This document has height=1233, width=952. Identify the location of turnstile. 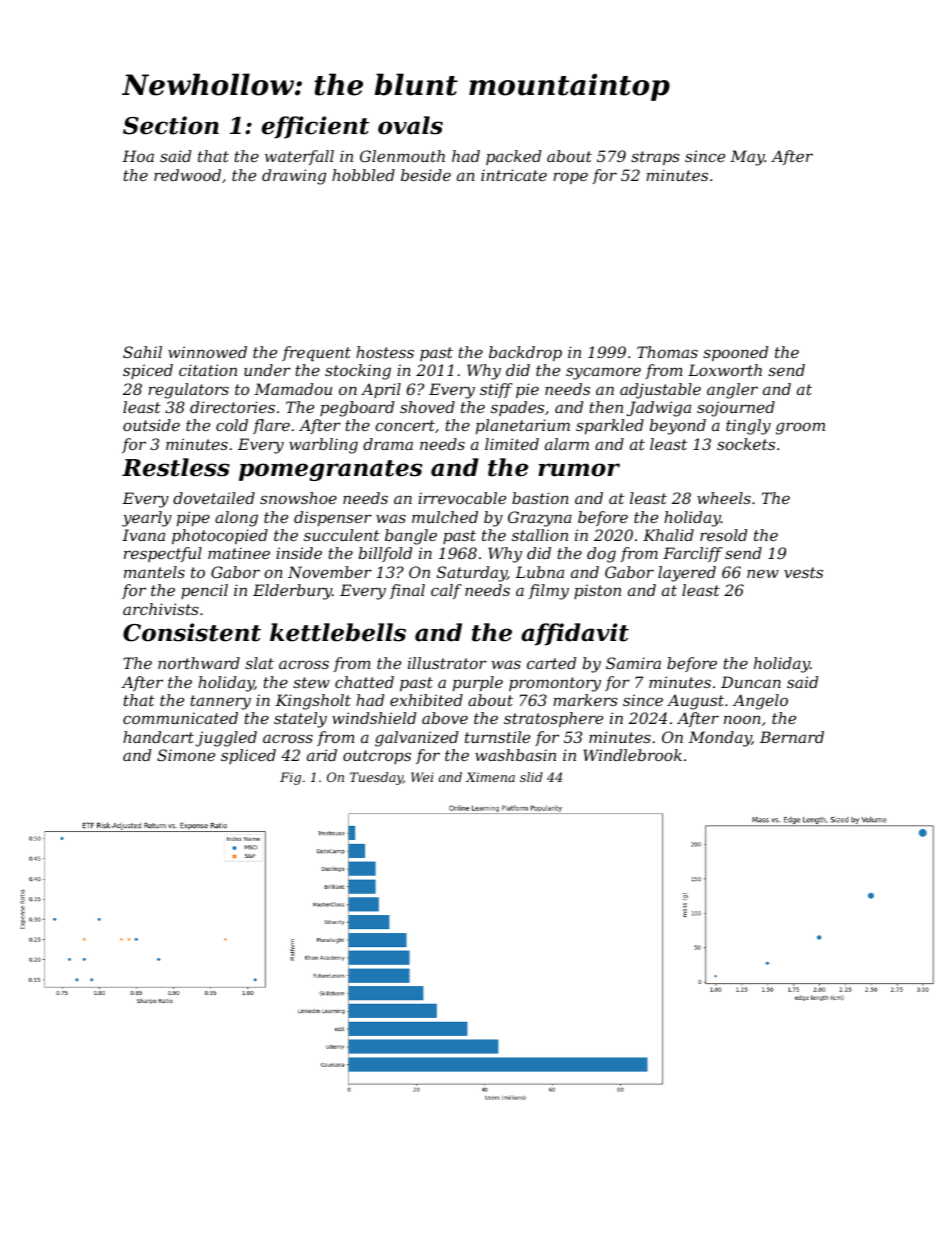
(497, 737).
